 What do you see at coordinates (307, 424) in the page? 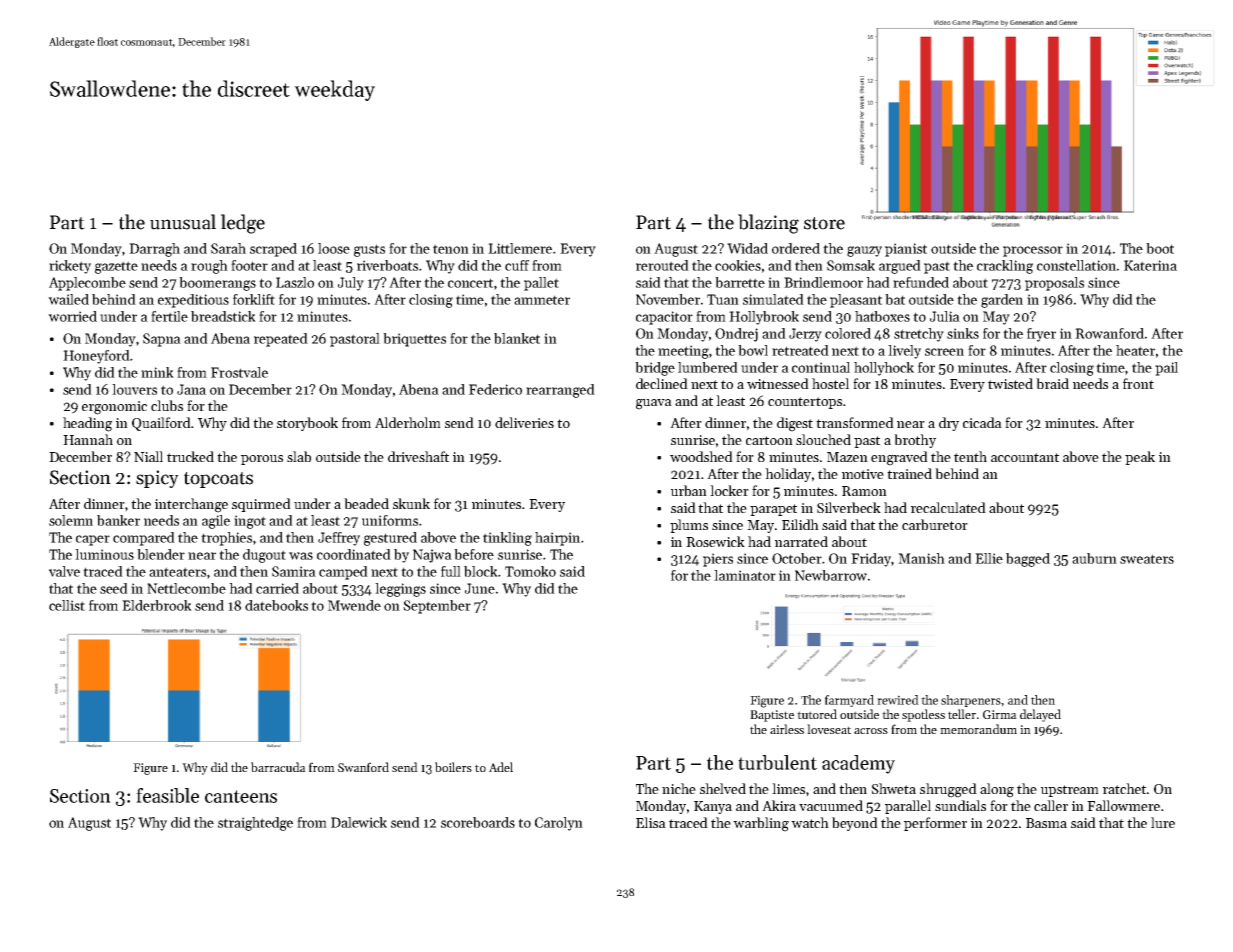
I see `storybook` at bounding box center [307, 424].
